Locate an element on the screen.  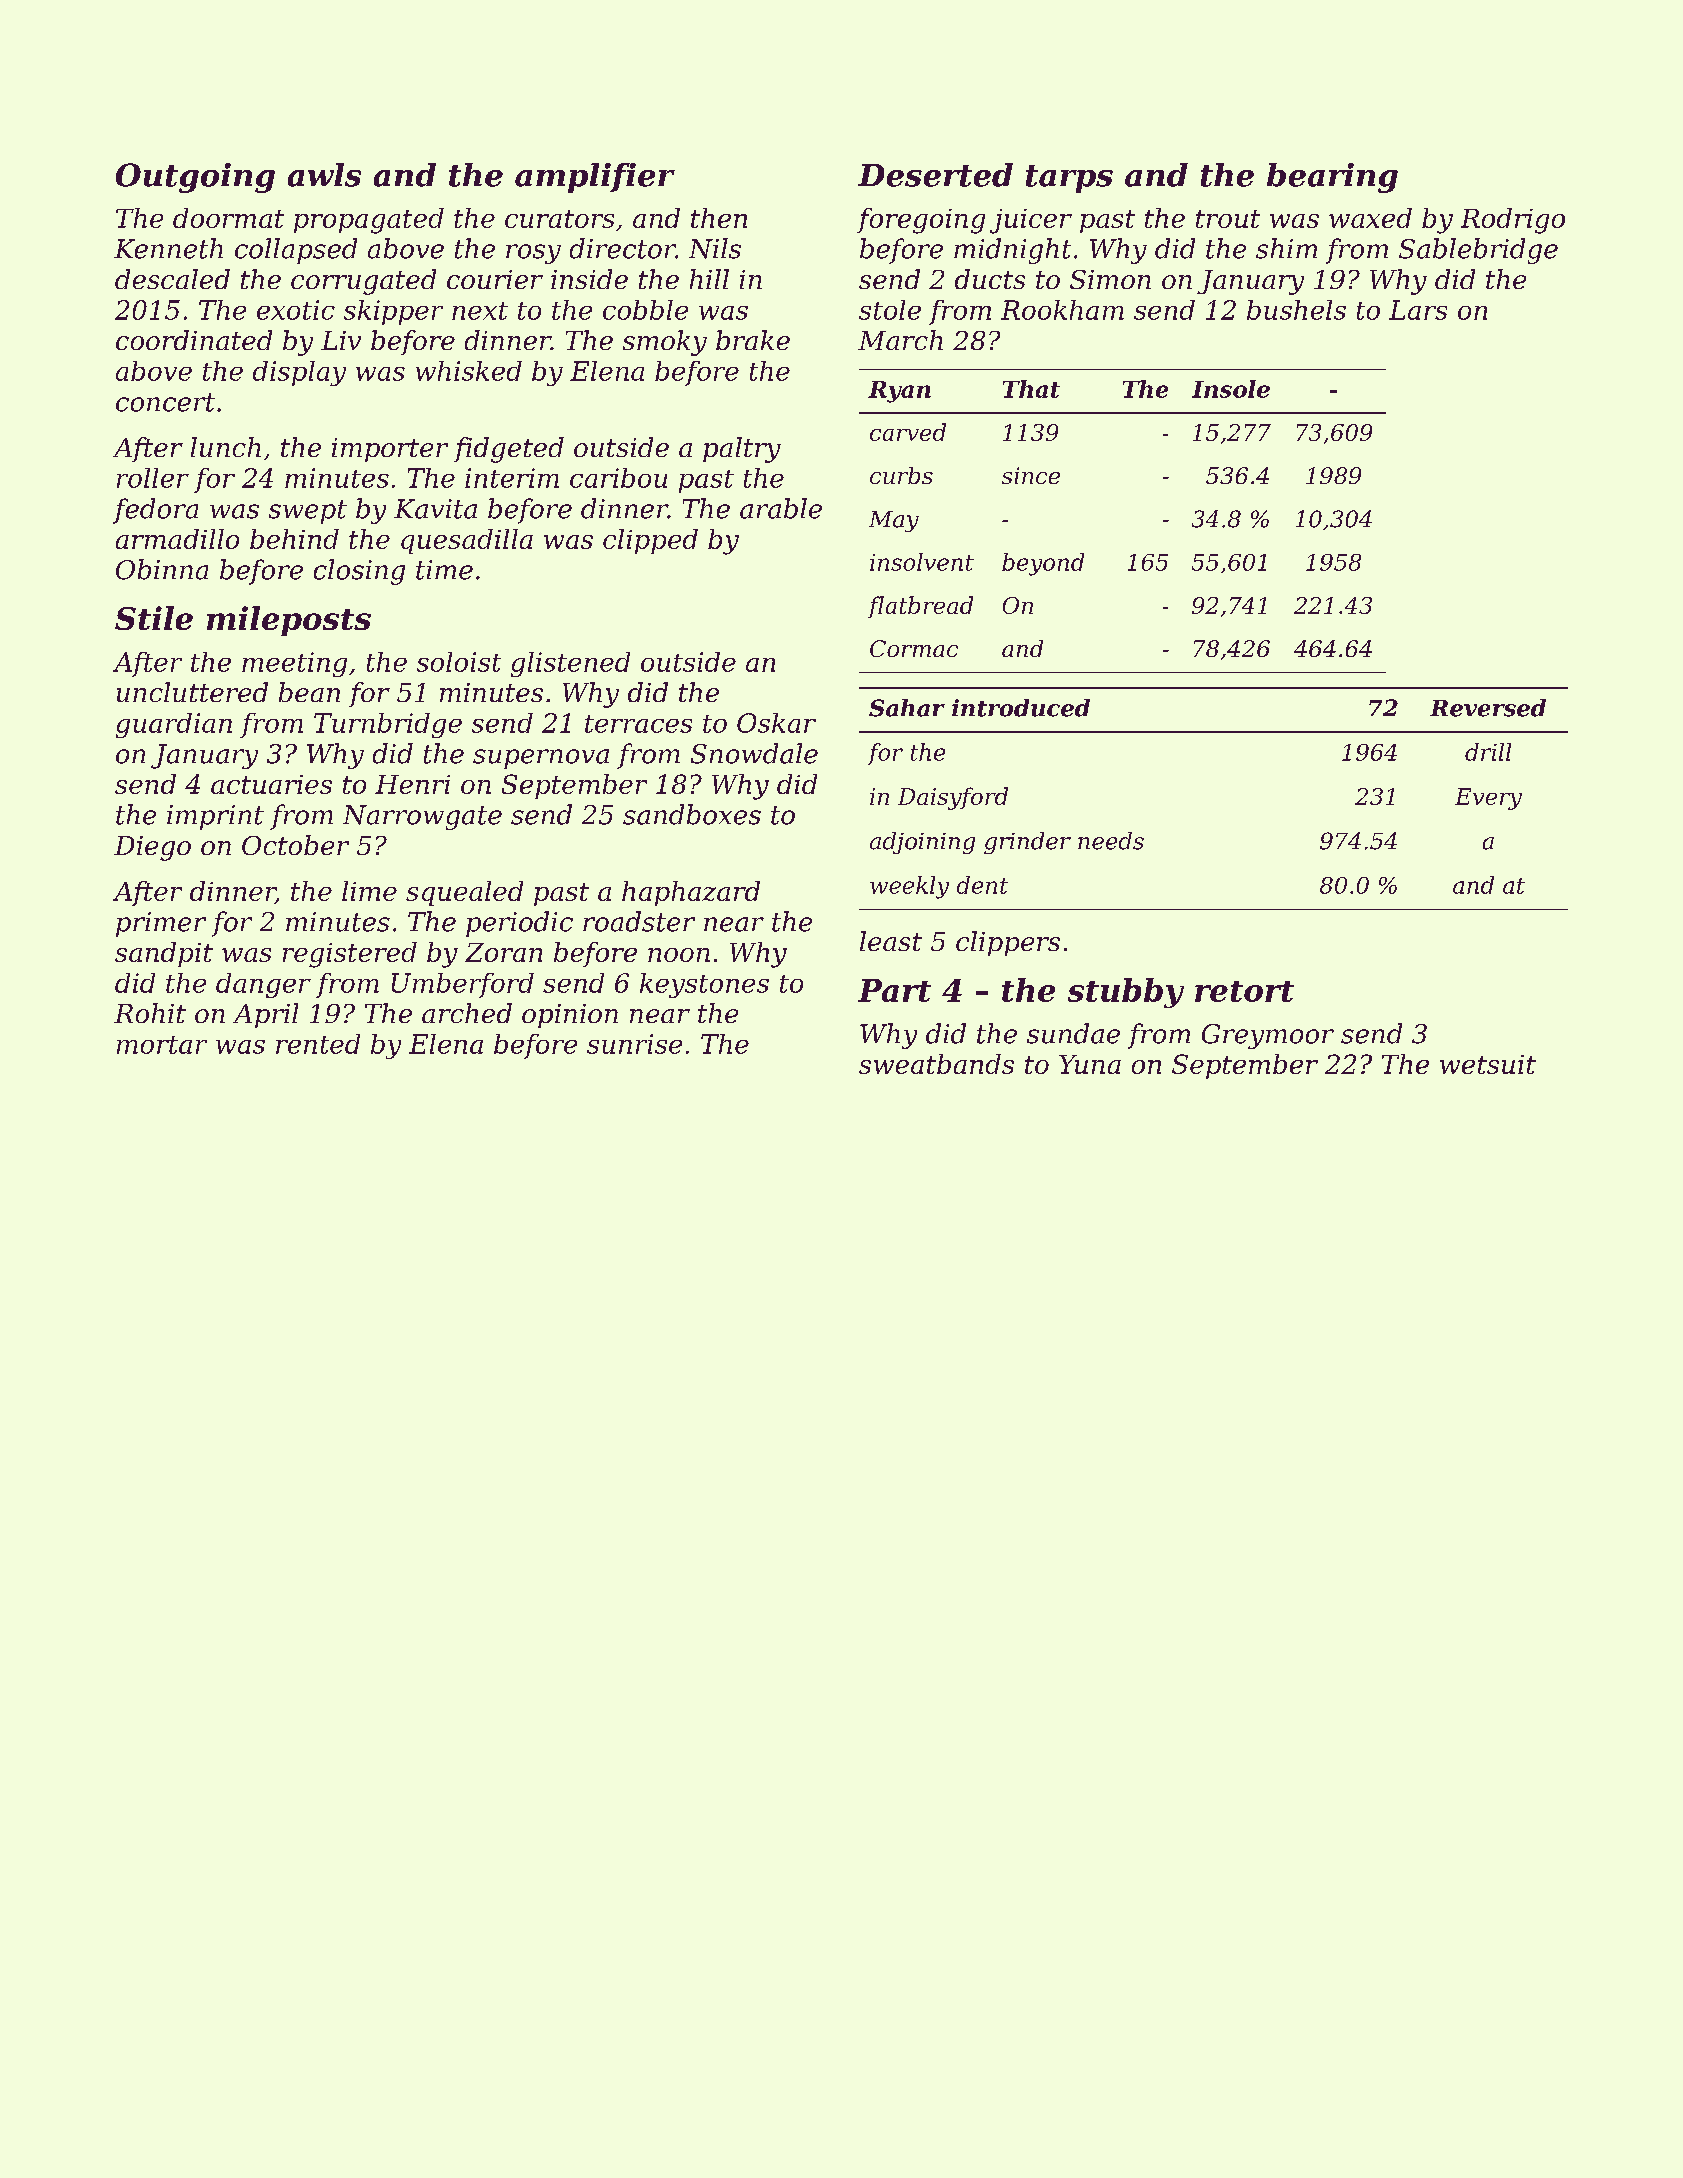
Sablebridge is located at coordinates (1478, 251).
